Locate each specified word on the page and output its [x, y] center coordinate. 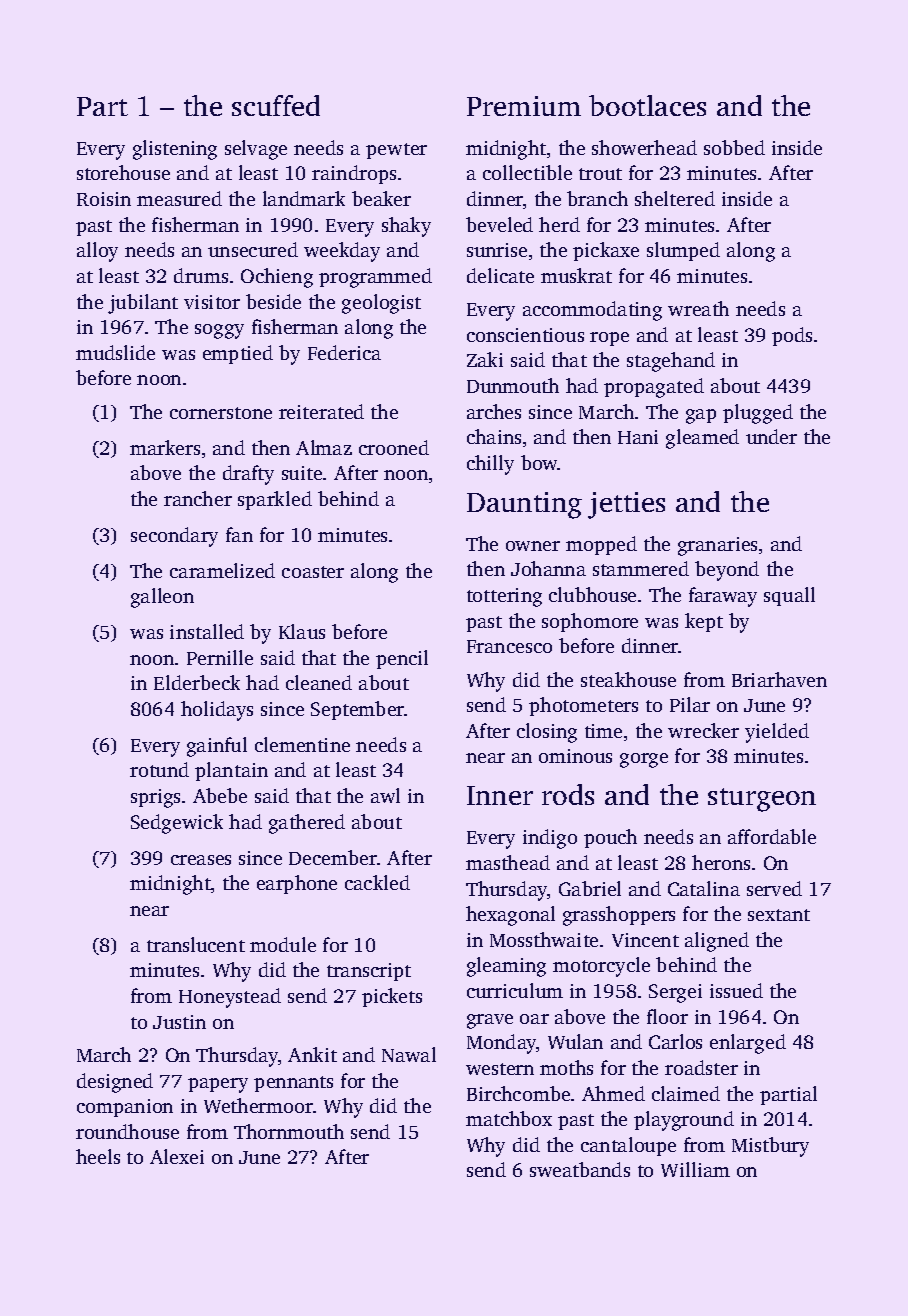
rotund [159, 769]
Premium [524, 106]
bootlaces [647, 105]
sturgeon [762, 800]
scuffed [276, 105]
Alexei [177, 1156]
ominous [575, 756]
